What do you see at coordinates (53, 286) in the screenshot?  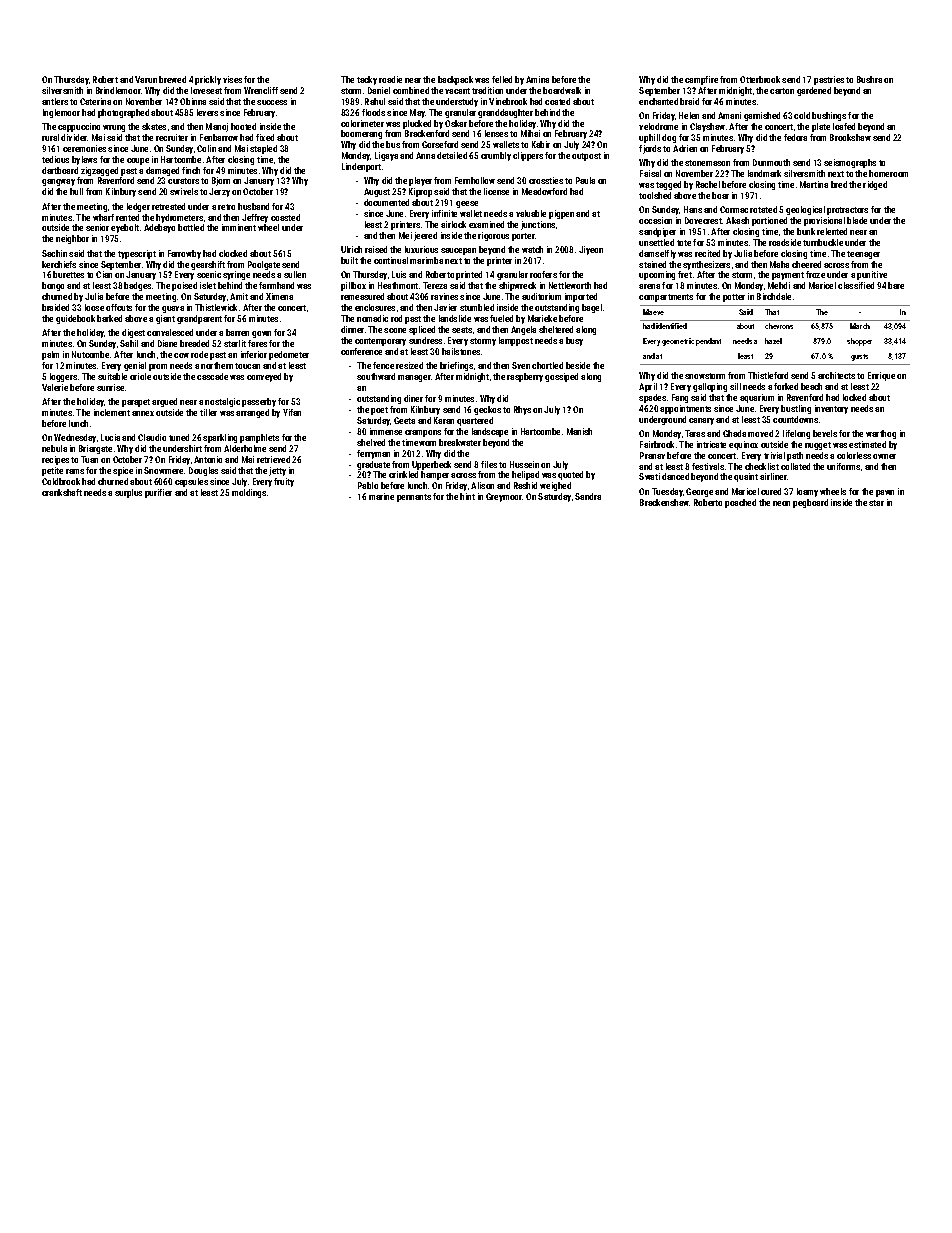 I see `bongo` at bounding box center [53, 286].
